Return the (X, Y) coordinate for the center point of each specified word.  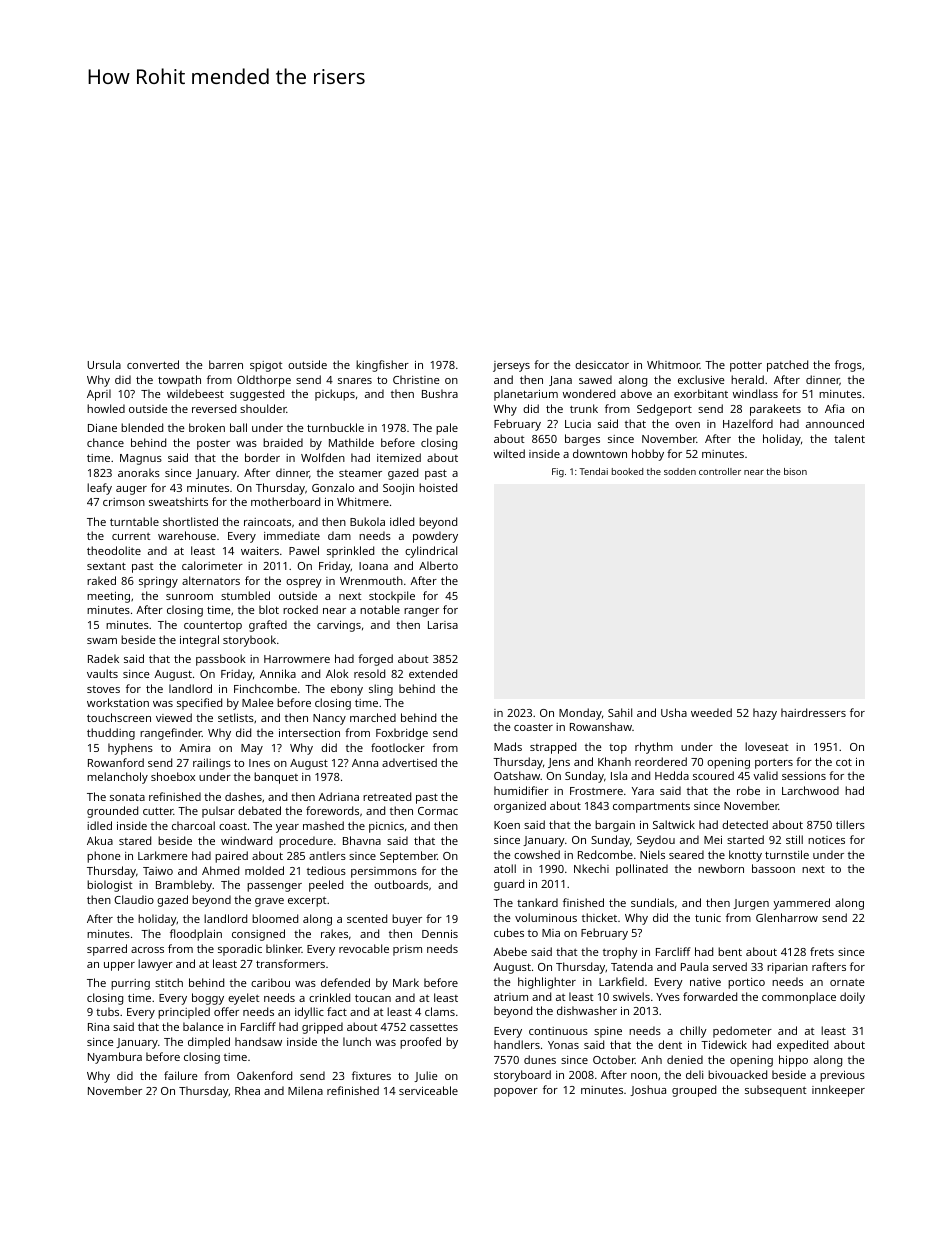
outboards (401, 884)
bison (795, 471)
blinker (284, 948)
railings (212, 764)
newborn (721, 868)
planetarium (526, 395)
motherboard (285, 501)
